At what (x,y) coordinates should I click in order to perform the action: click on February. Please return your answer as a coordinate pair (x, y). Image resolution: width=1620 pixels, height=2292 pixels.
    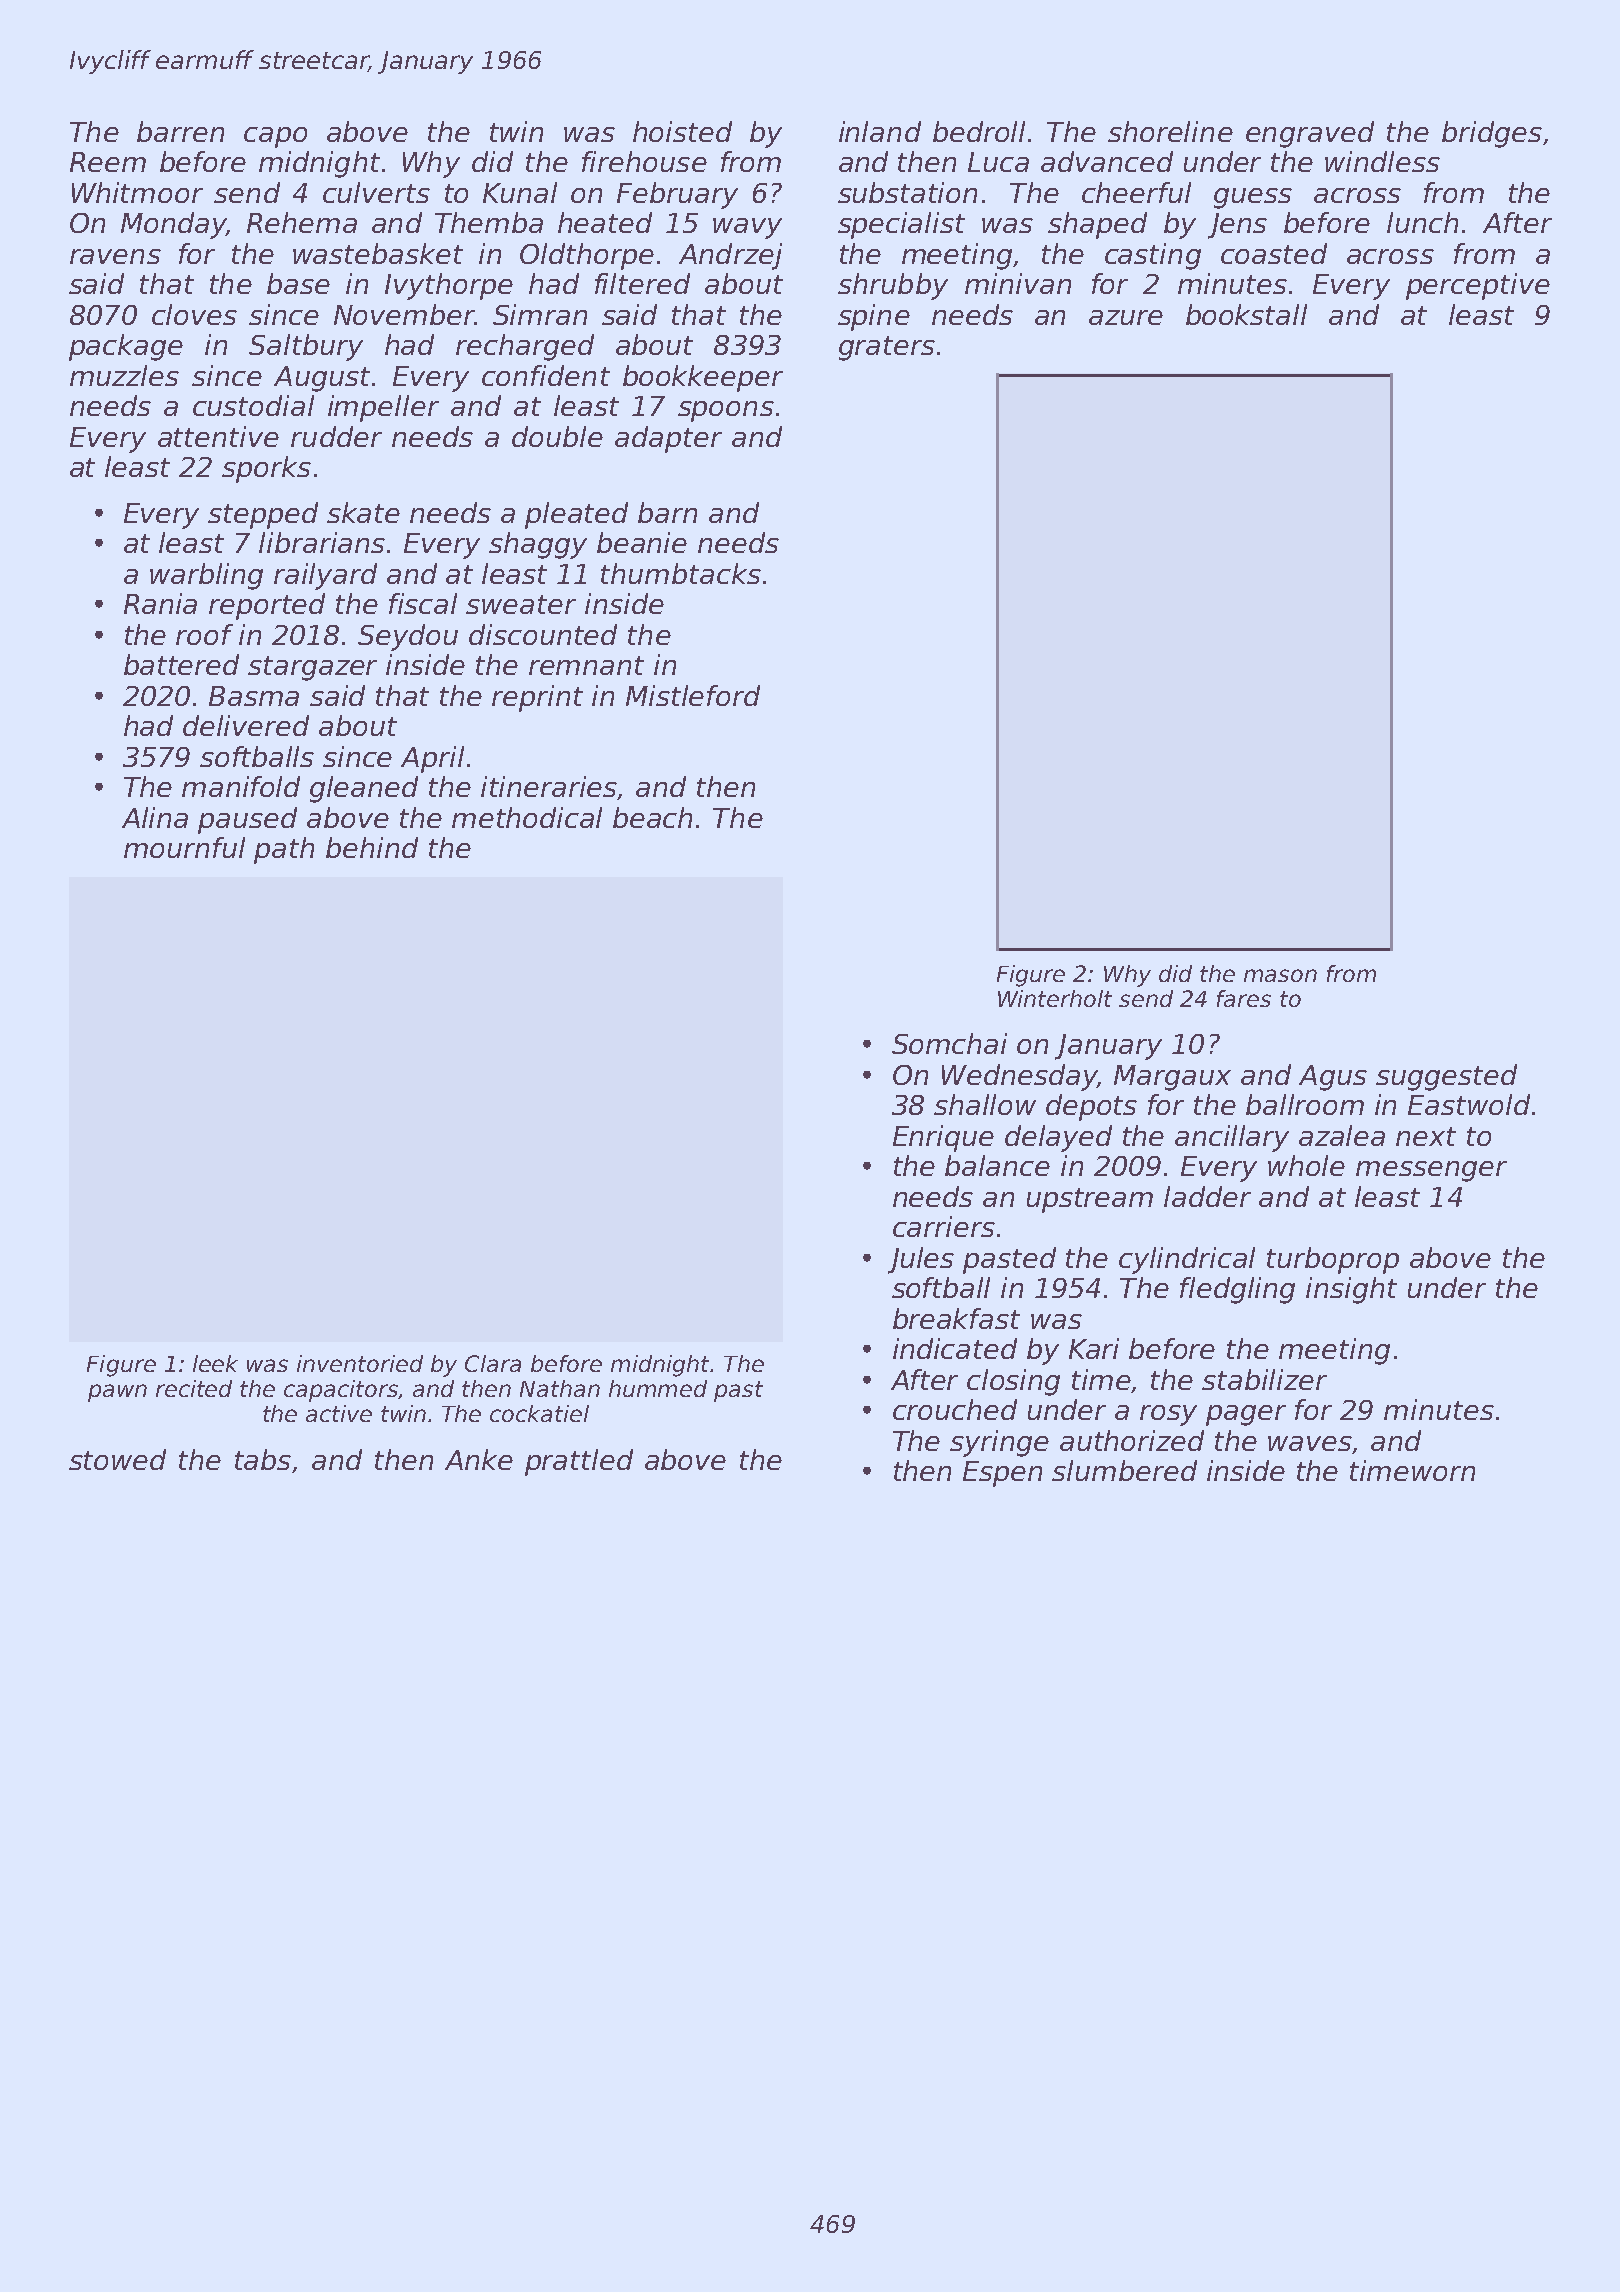
    Looking at the image, I should click on (677, 195).
